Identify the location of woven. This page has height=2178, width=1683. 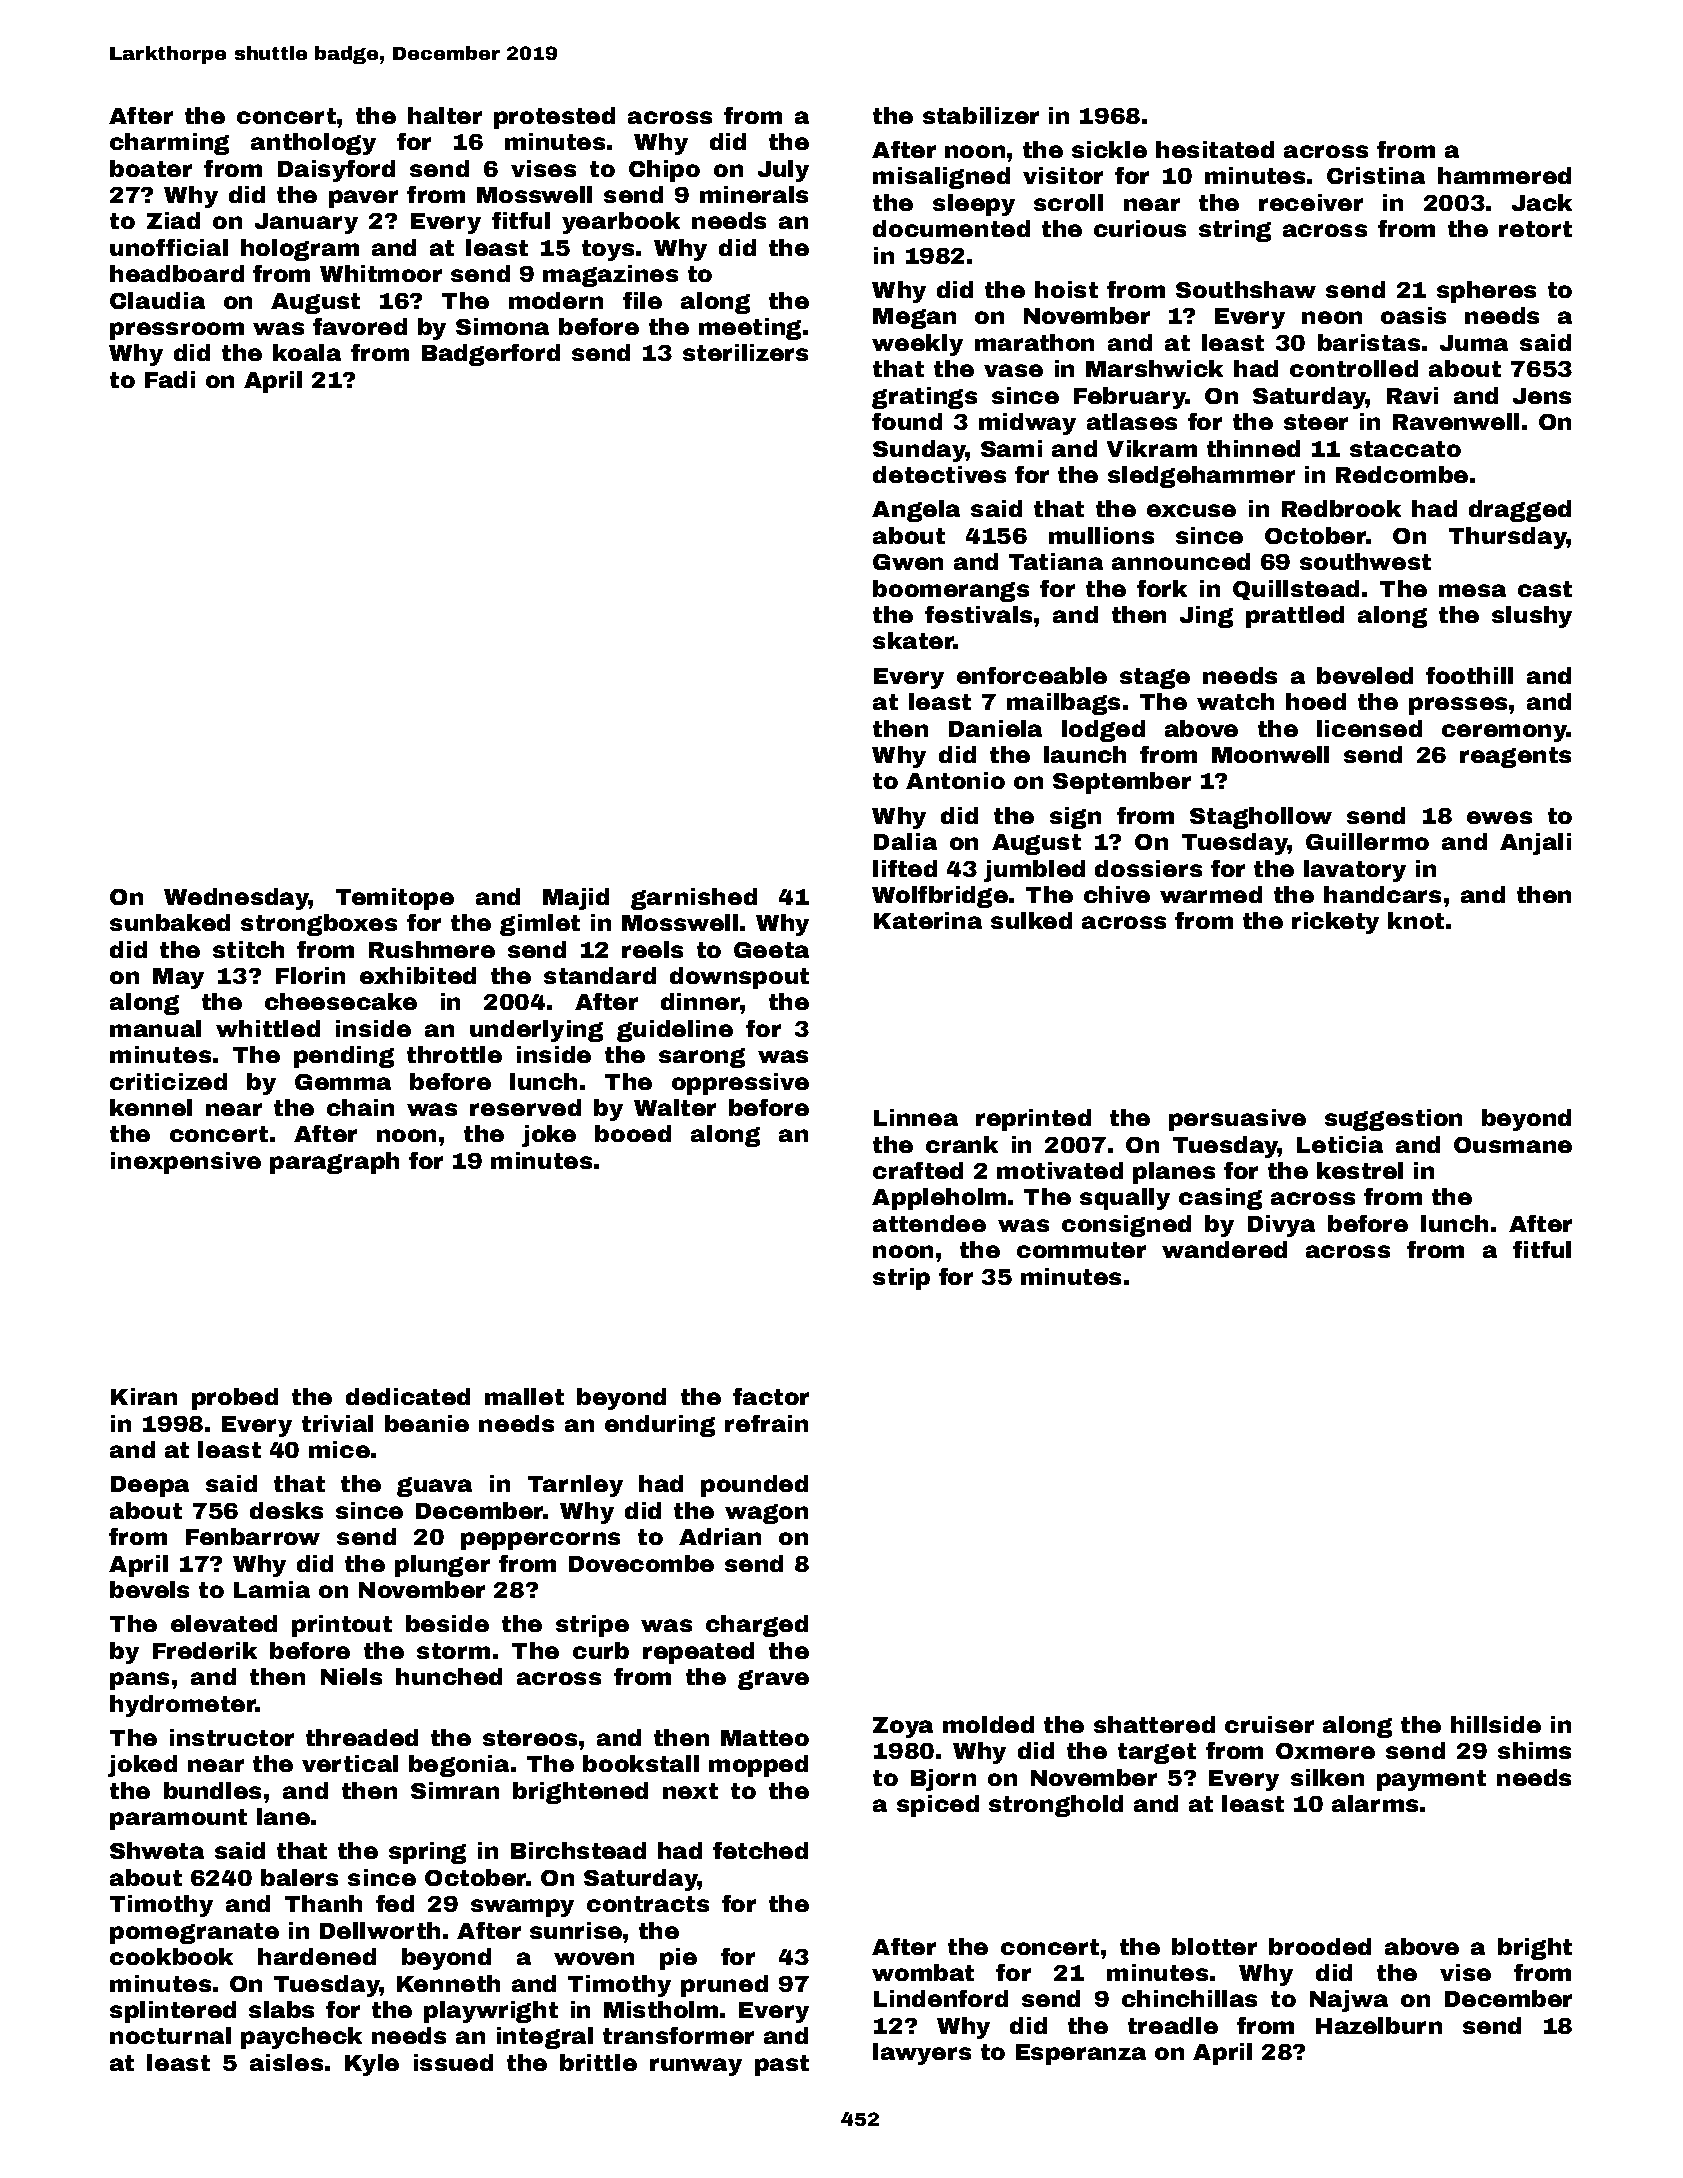
(594, 1958).
